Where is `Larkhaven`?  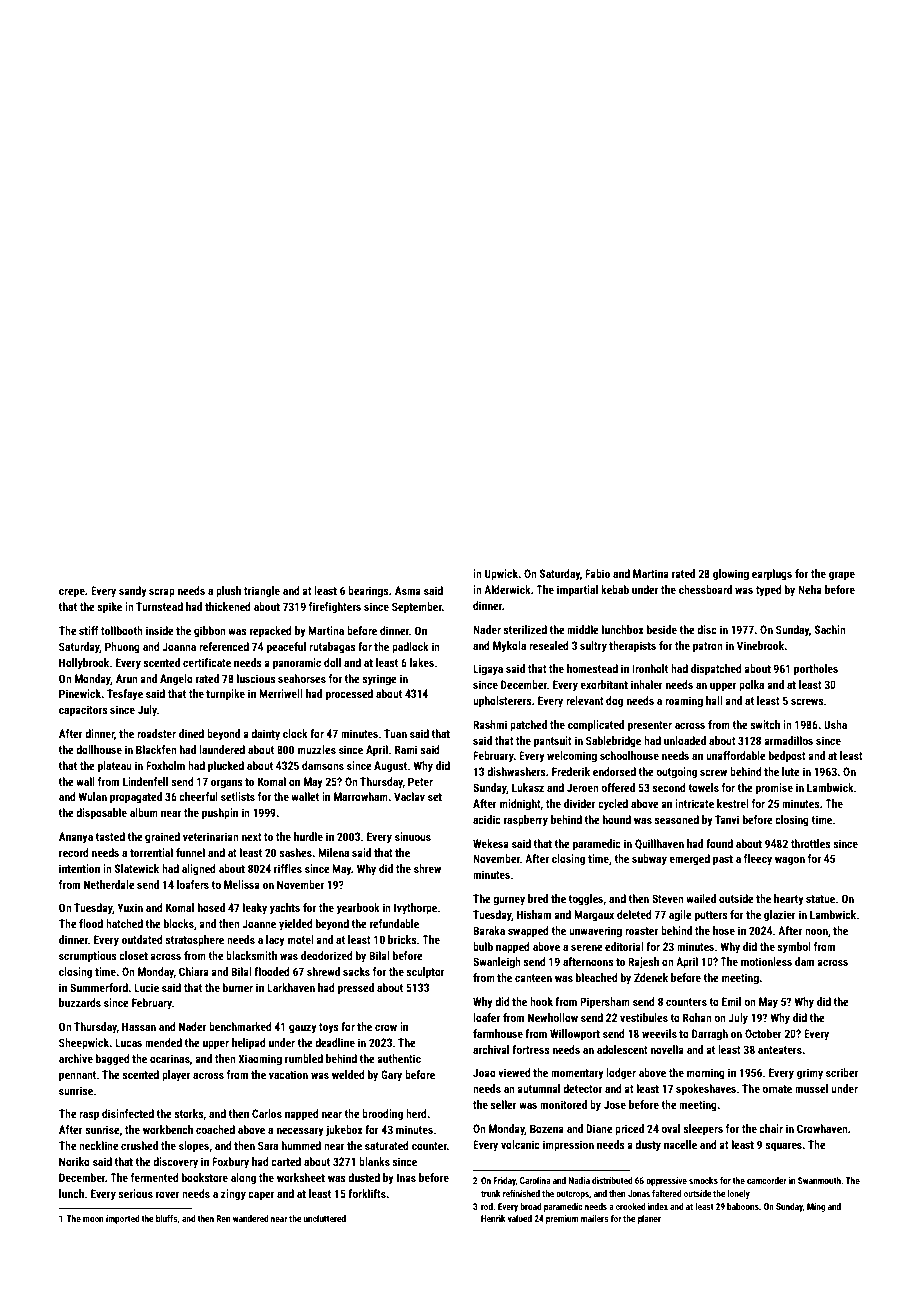 Larkhaven is located at coordinates (291, 987).
